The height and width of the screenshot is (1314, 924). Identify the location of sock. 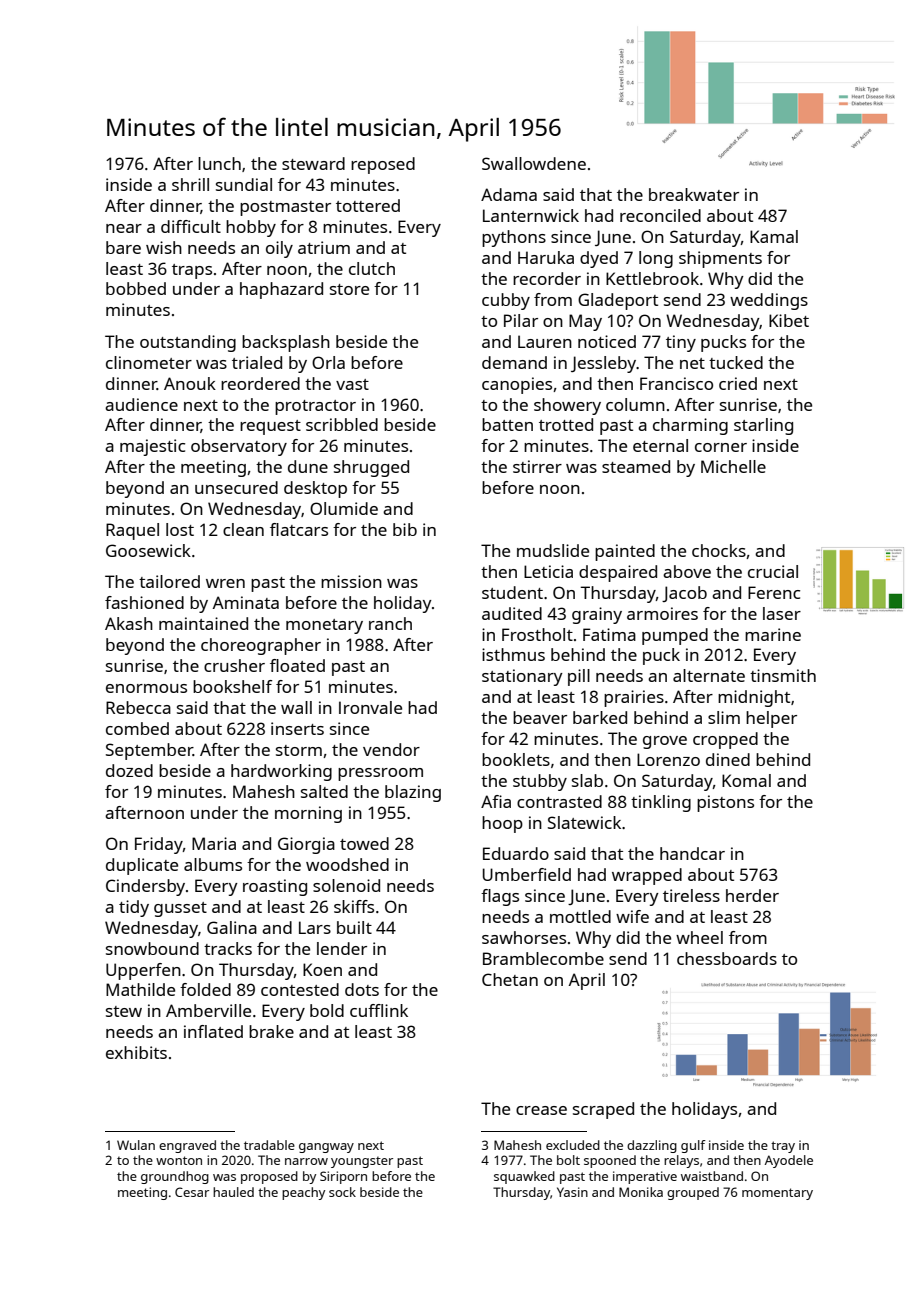
(342, 1192).
